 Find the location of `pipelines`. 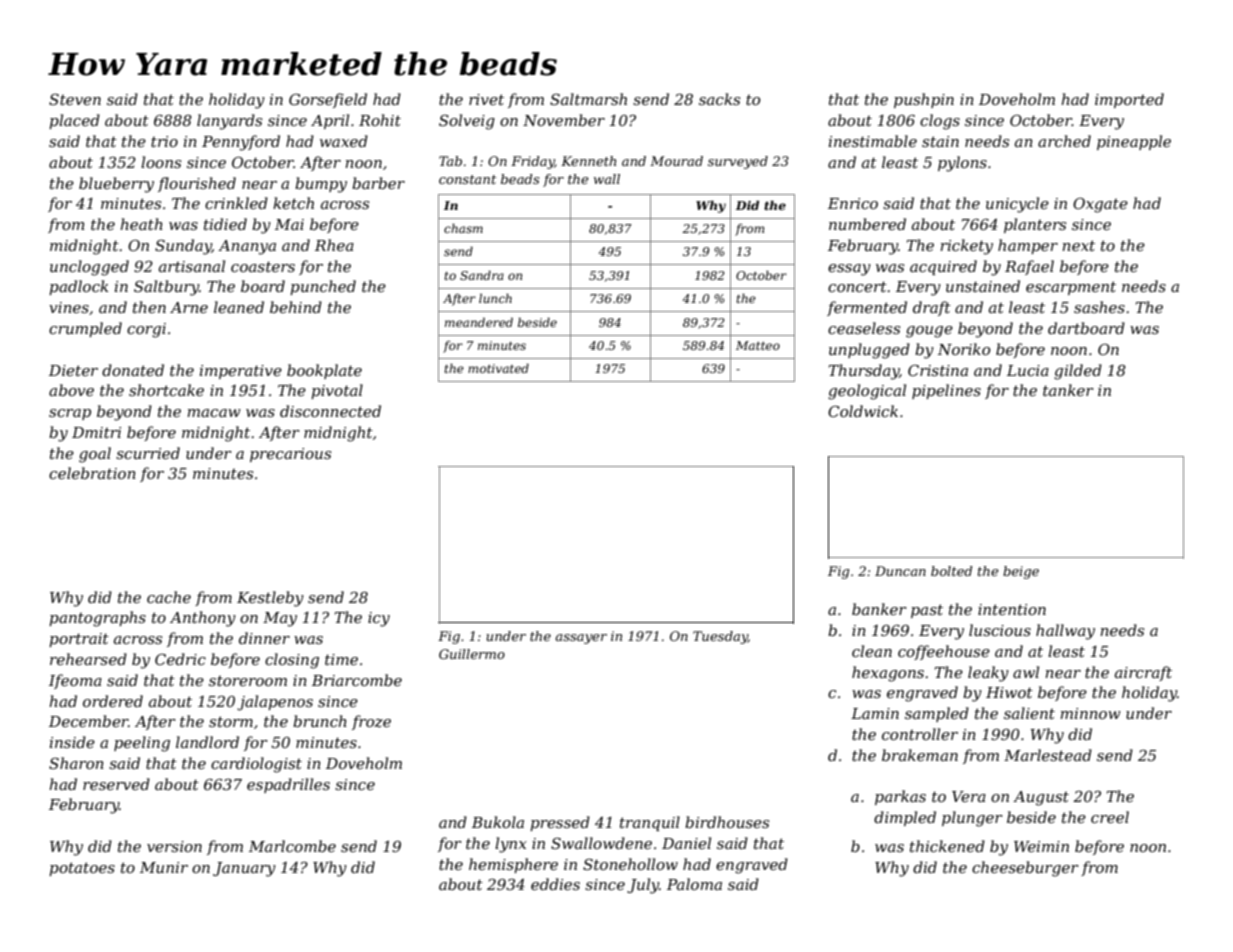

pipelines is located at coordinates (946, 391).
